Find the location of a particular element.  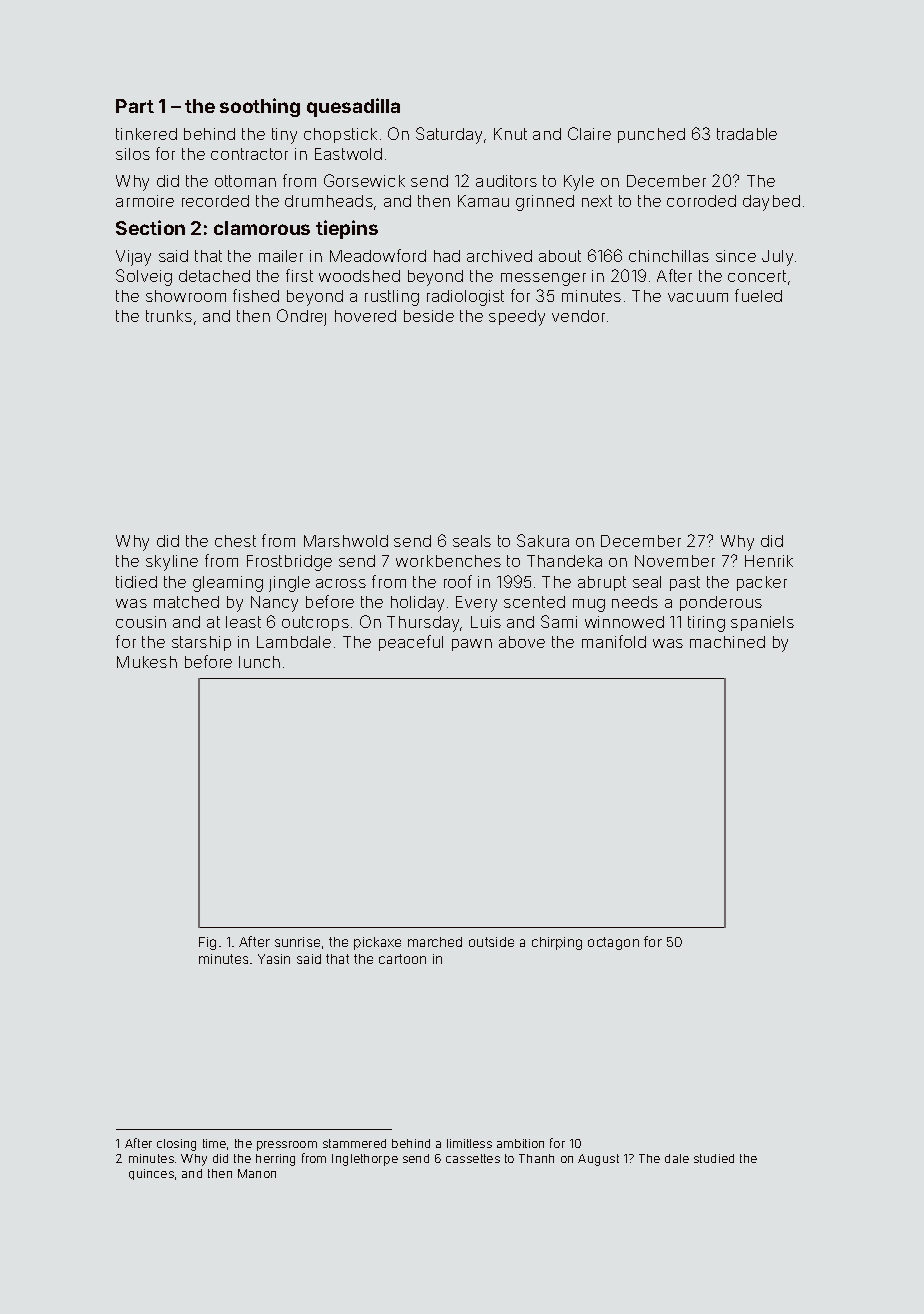

hovered is located at coordinates (365, 316).
